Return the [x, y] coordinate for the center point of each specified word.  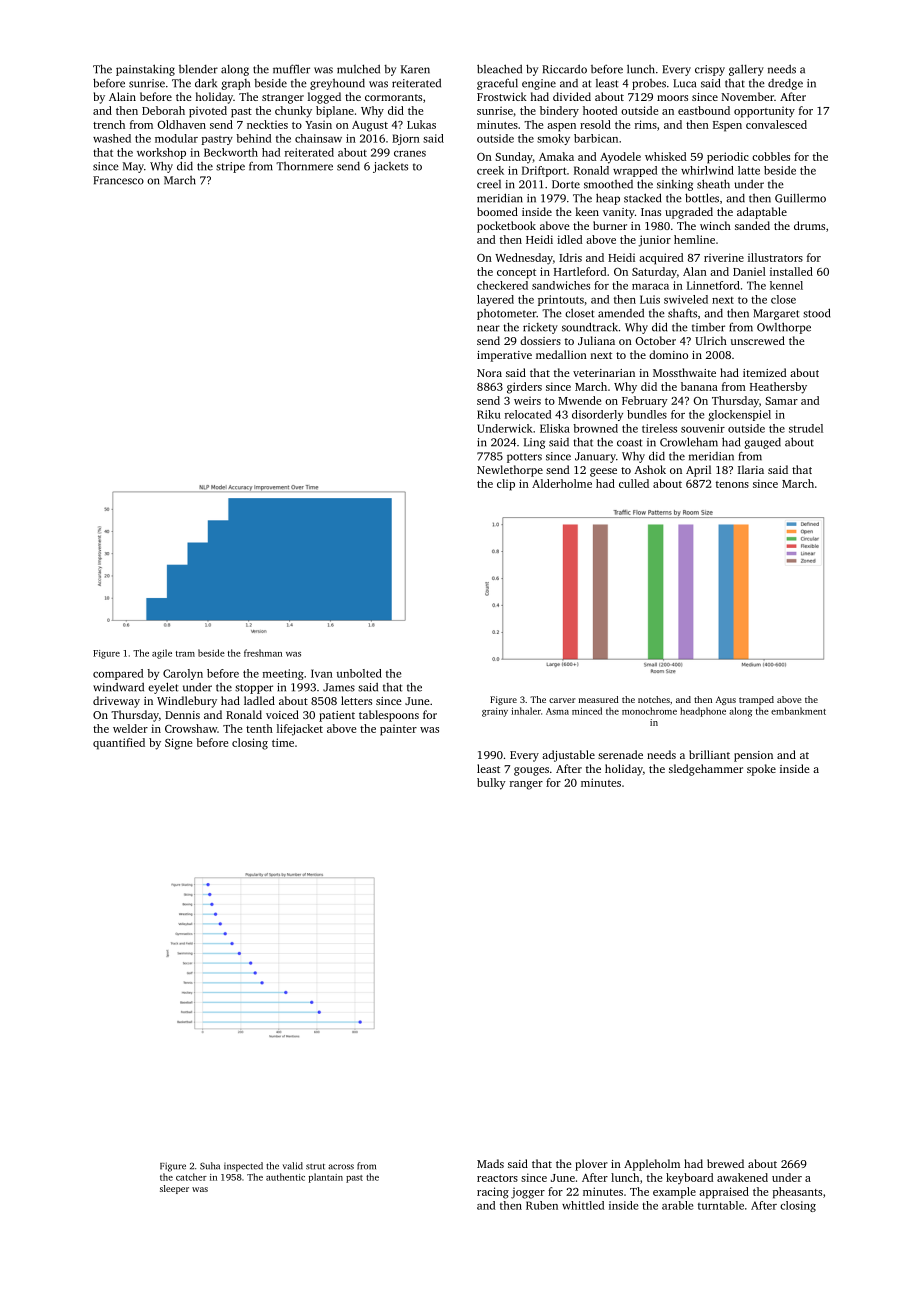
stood [816, 313]
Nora [489, 373]
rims [646, 124]
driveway [116, 702]
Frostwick [502, 96]
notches [654, 699]
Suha [210, 1166]
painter [398, 730]
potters [524, 458]
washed [112, 138]
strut [315, 1166]
